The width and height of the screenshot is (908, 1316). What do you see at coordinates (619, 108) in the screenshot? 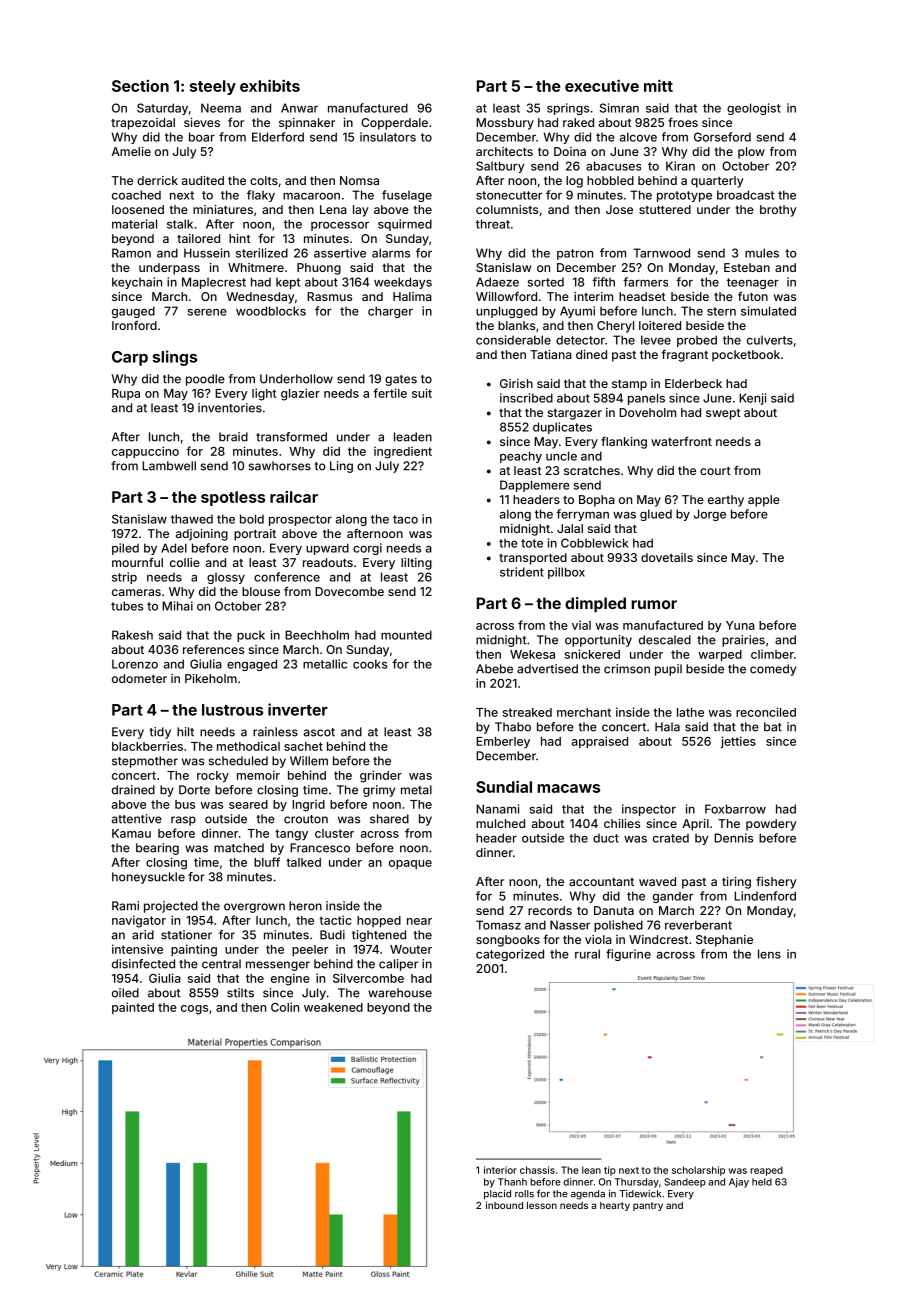
I see `Simran` at bounding box center [619, 108].
